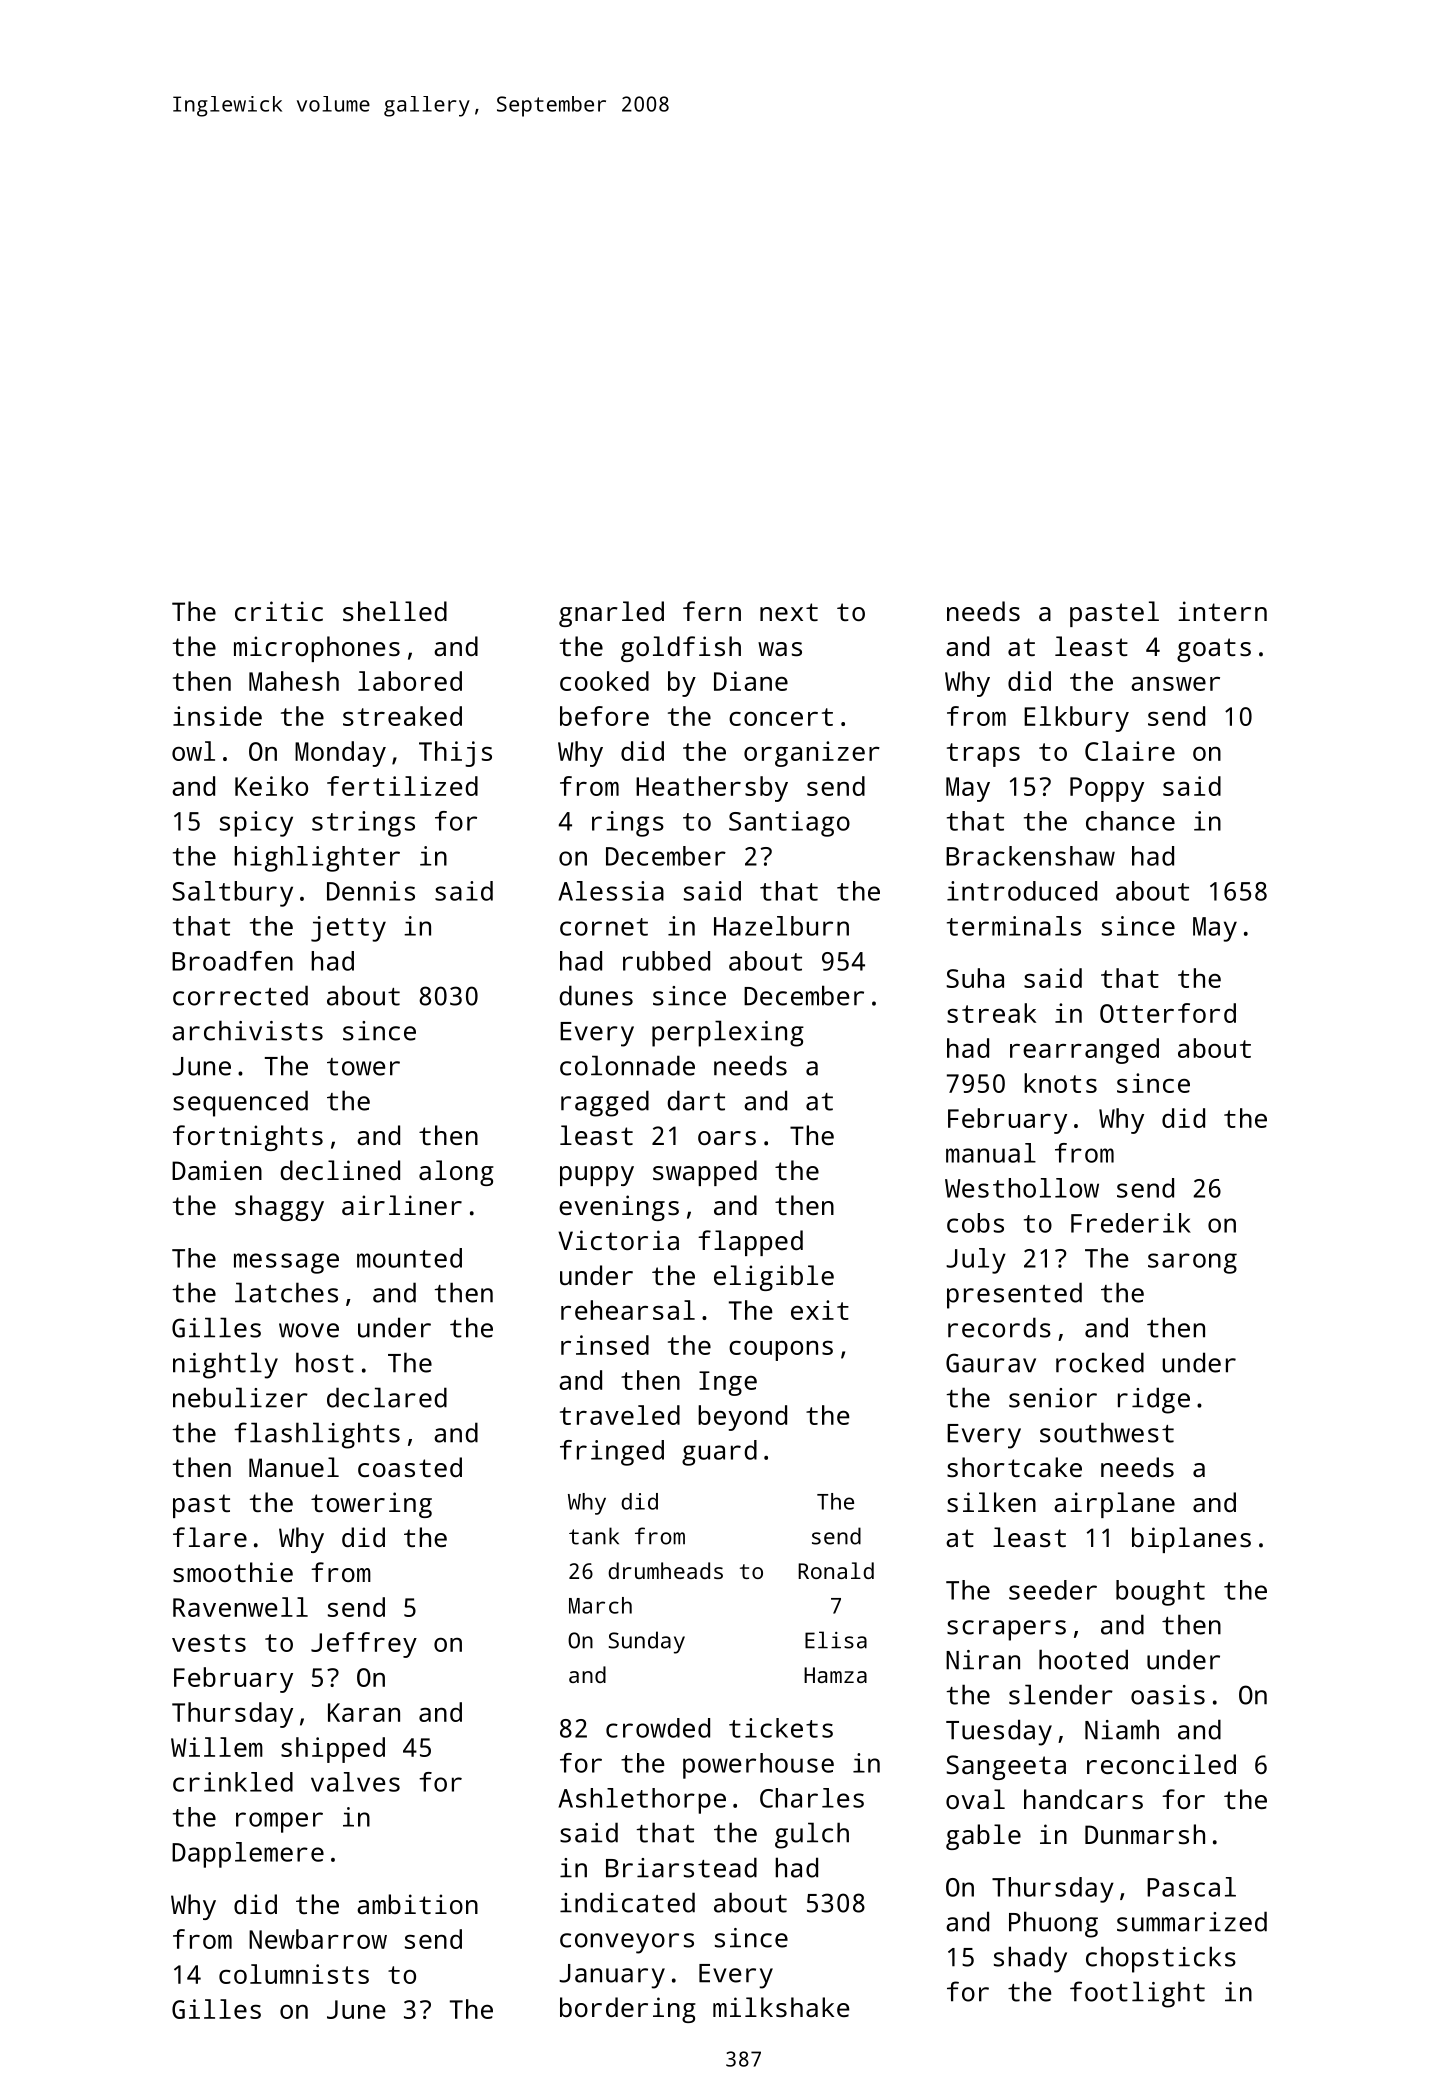 This page has width=1450, height=2100. What do you see at coordinates (417, 1904) in the page?
I see `ambition` at bounding box center [417, 1904].
